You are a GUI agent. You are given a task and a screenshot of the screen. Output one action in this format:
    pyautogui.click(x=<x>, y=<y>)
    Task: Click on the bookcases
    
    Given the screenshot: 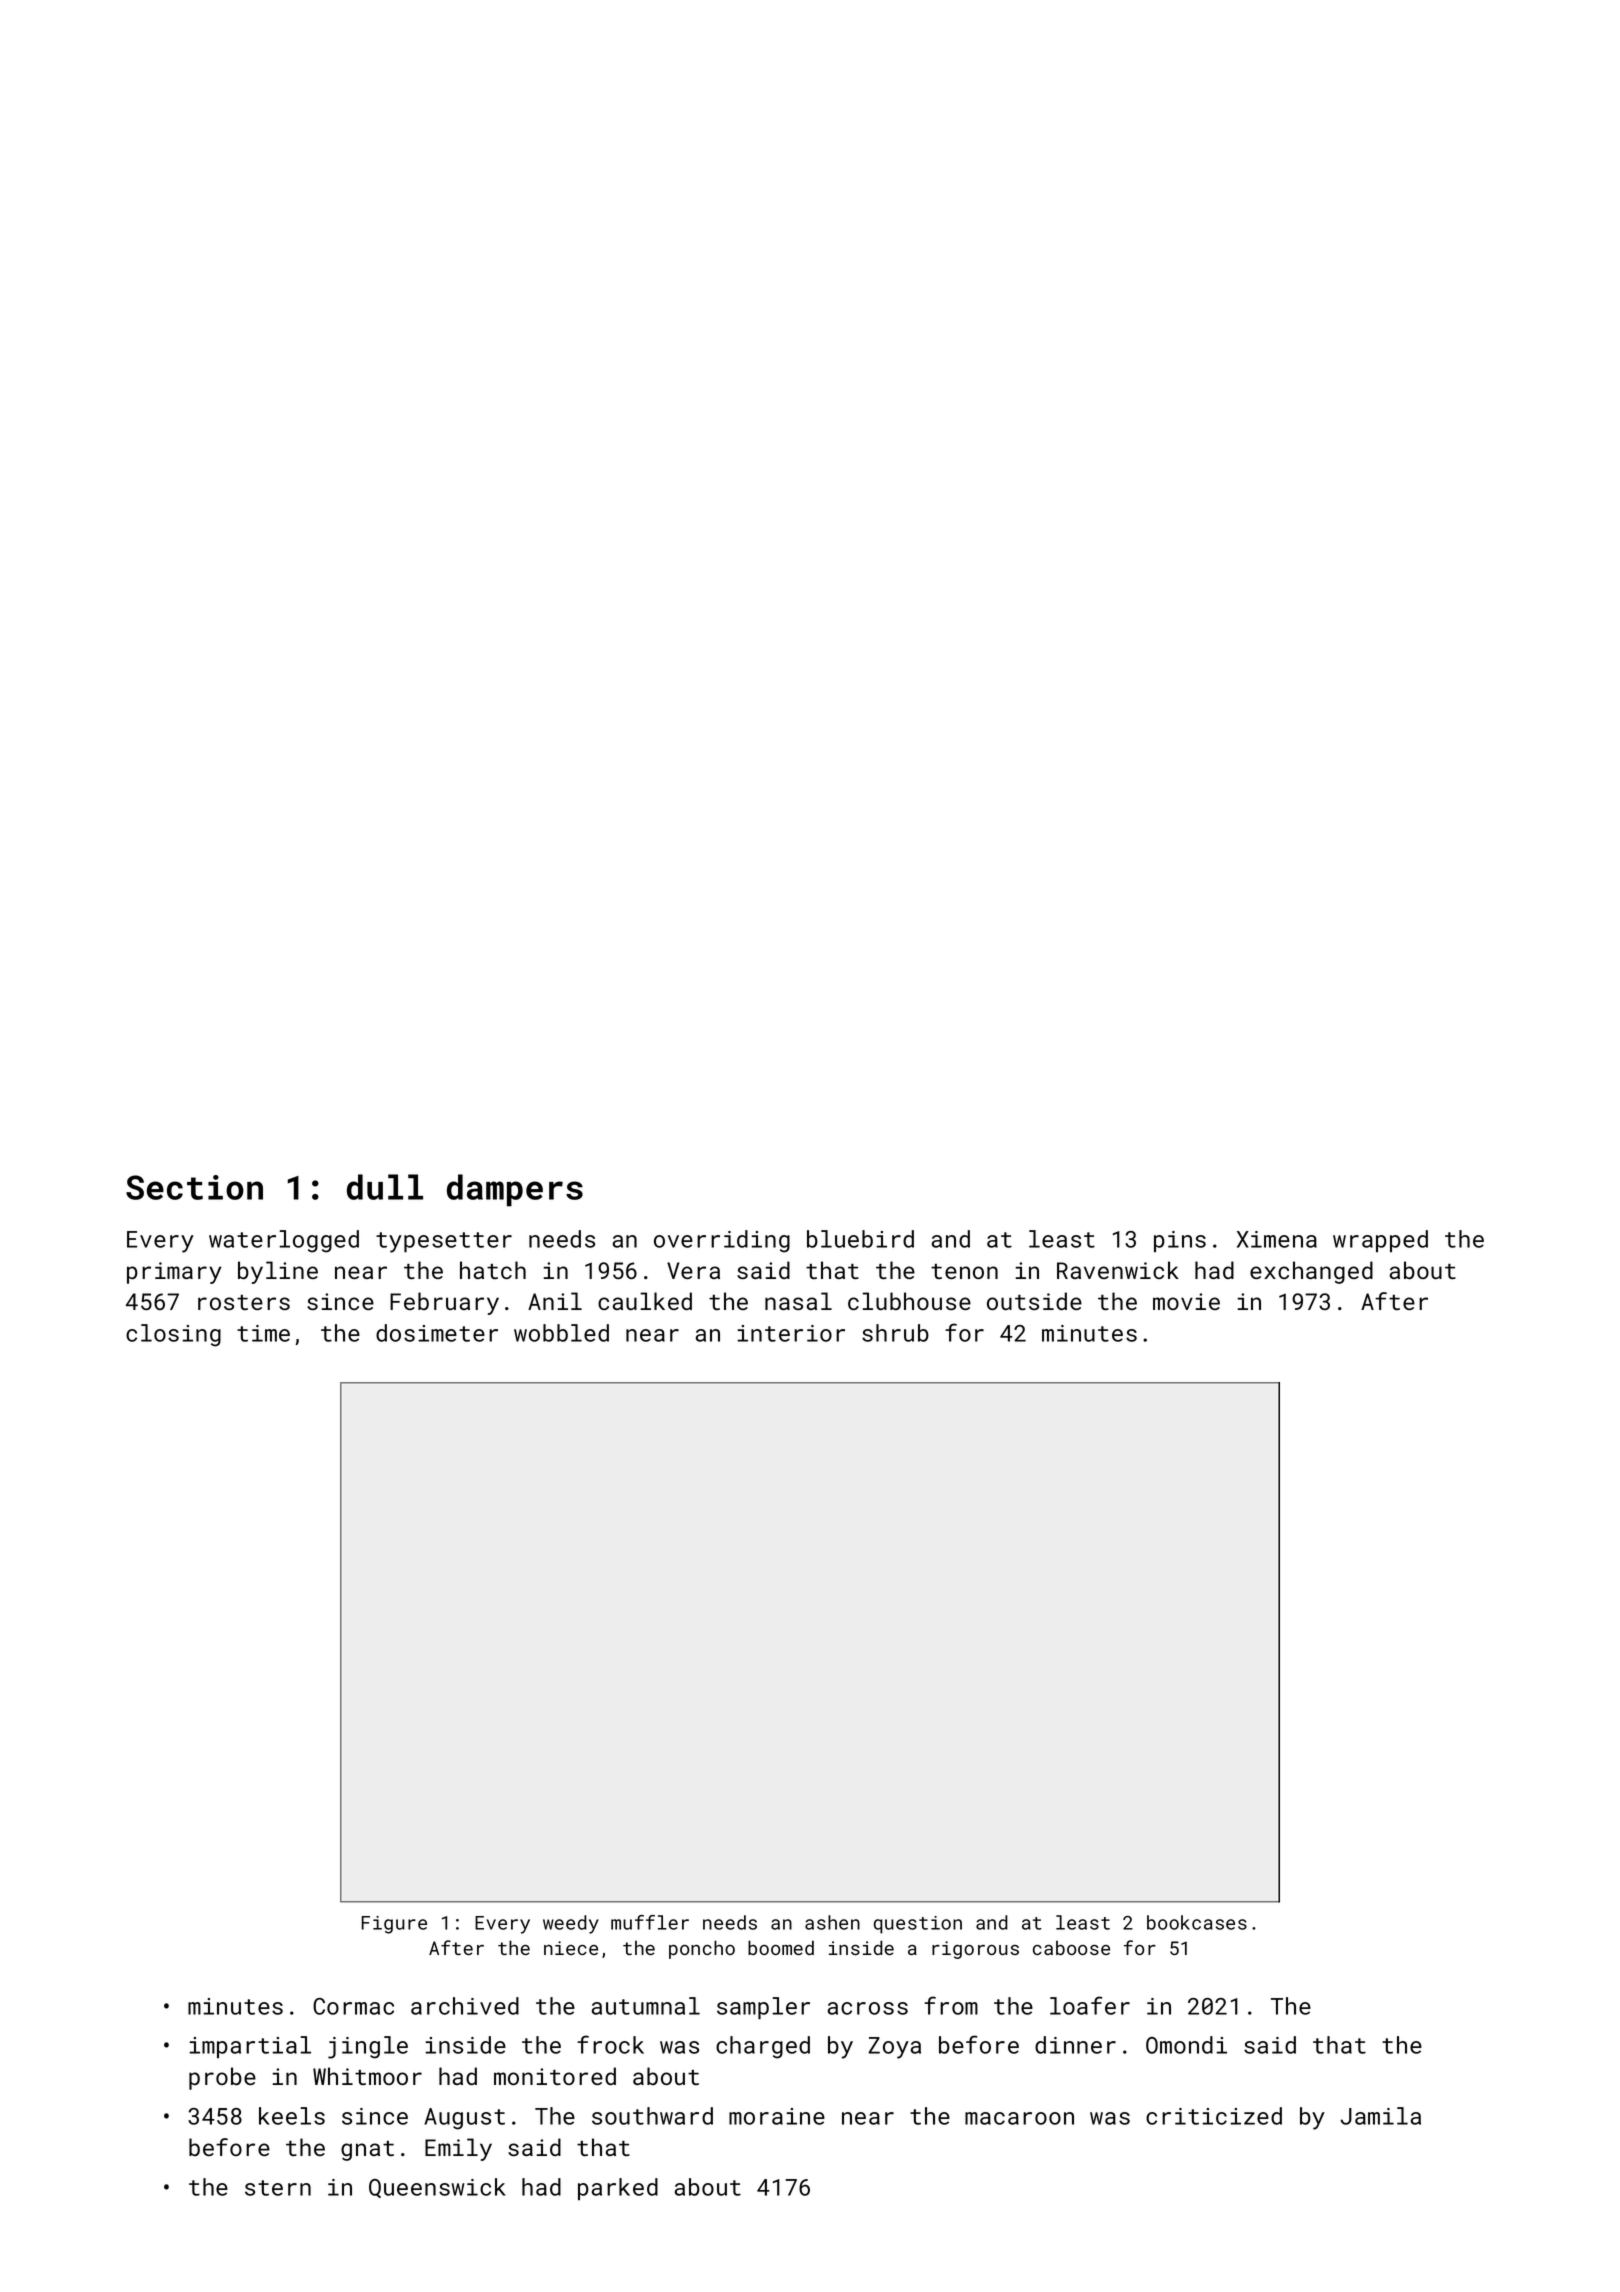 What is the action you would take?
    pyautogui.click(x=1197, y=1922)
